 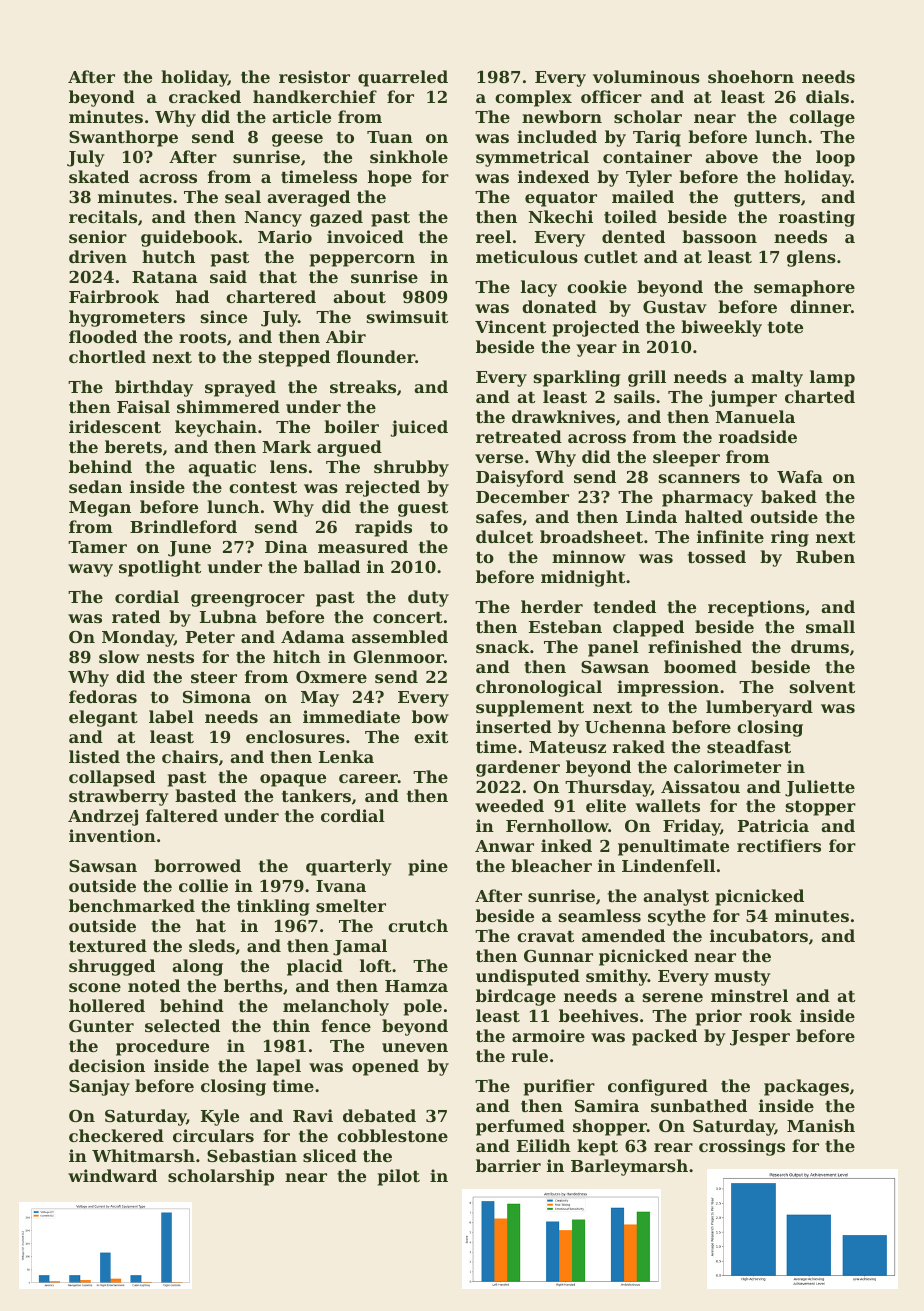 What do you see at coordinates (566, 845) in the screenshot?
I see `inked` at bounding box center [566, 845].
